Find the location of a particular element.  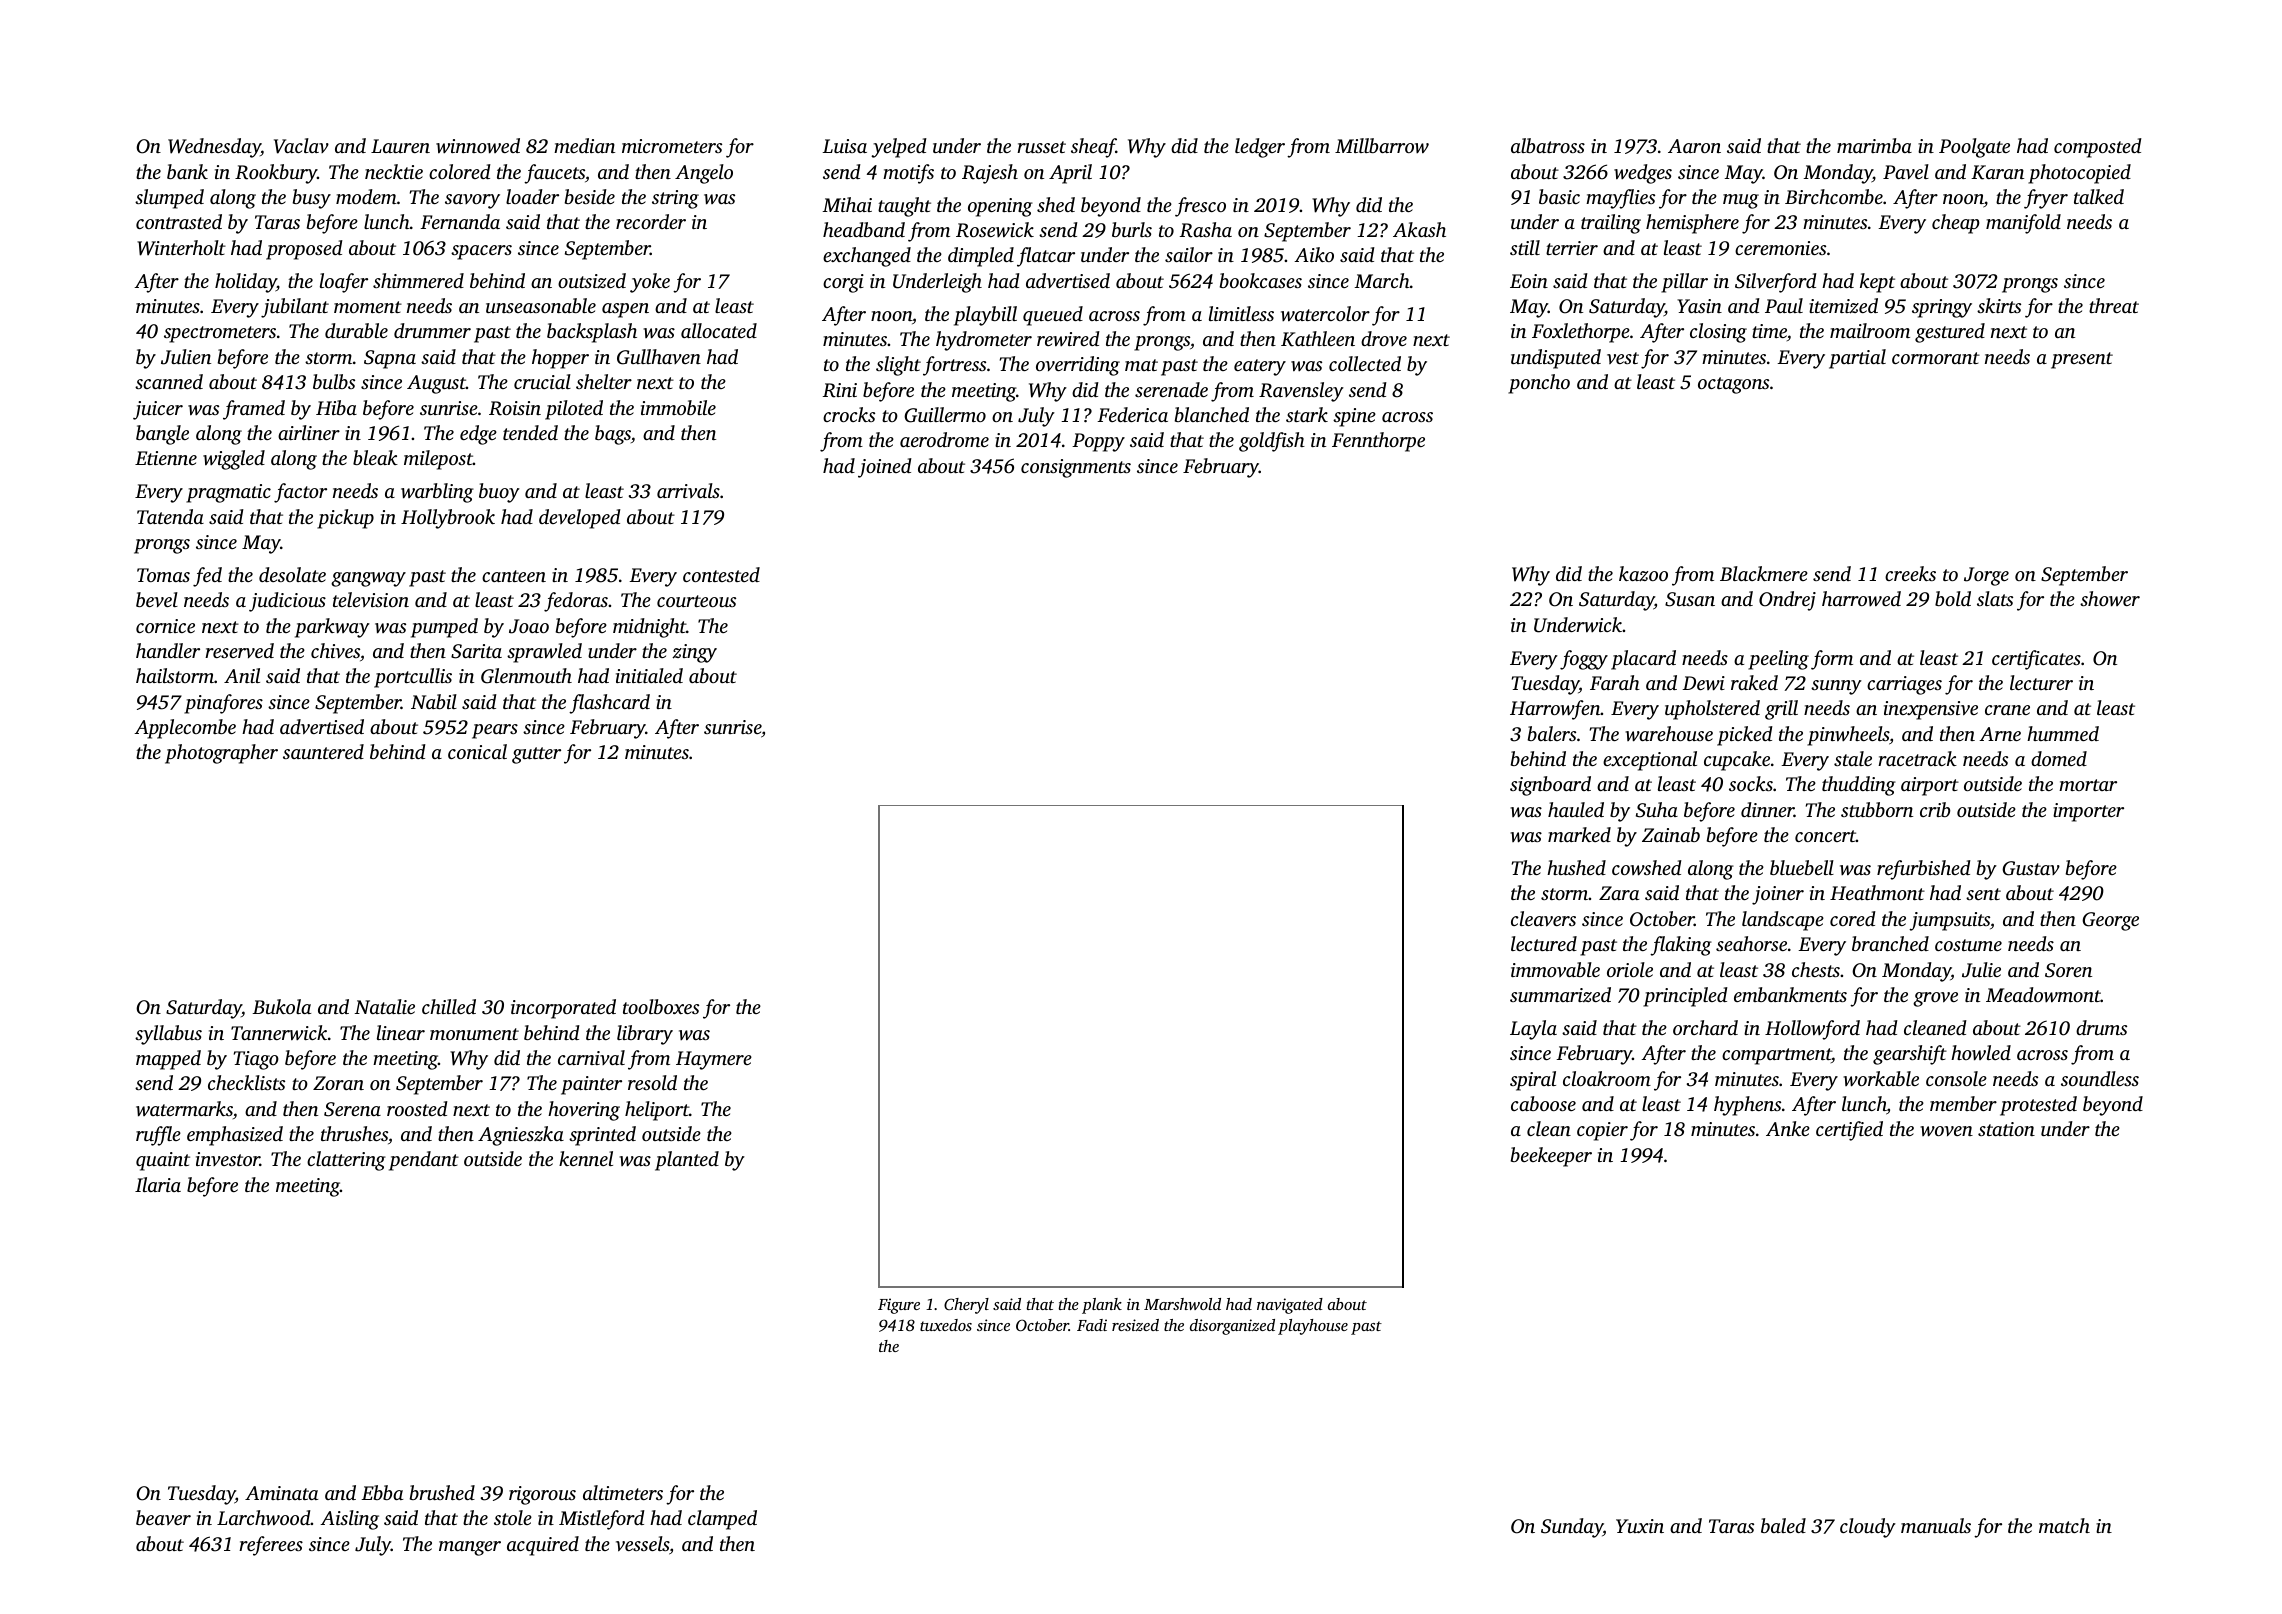

station is located at coordinates (2006, 1129).
